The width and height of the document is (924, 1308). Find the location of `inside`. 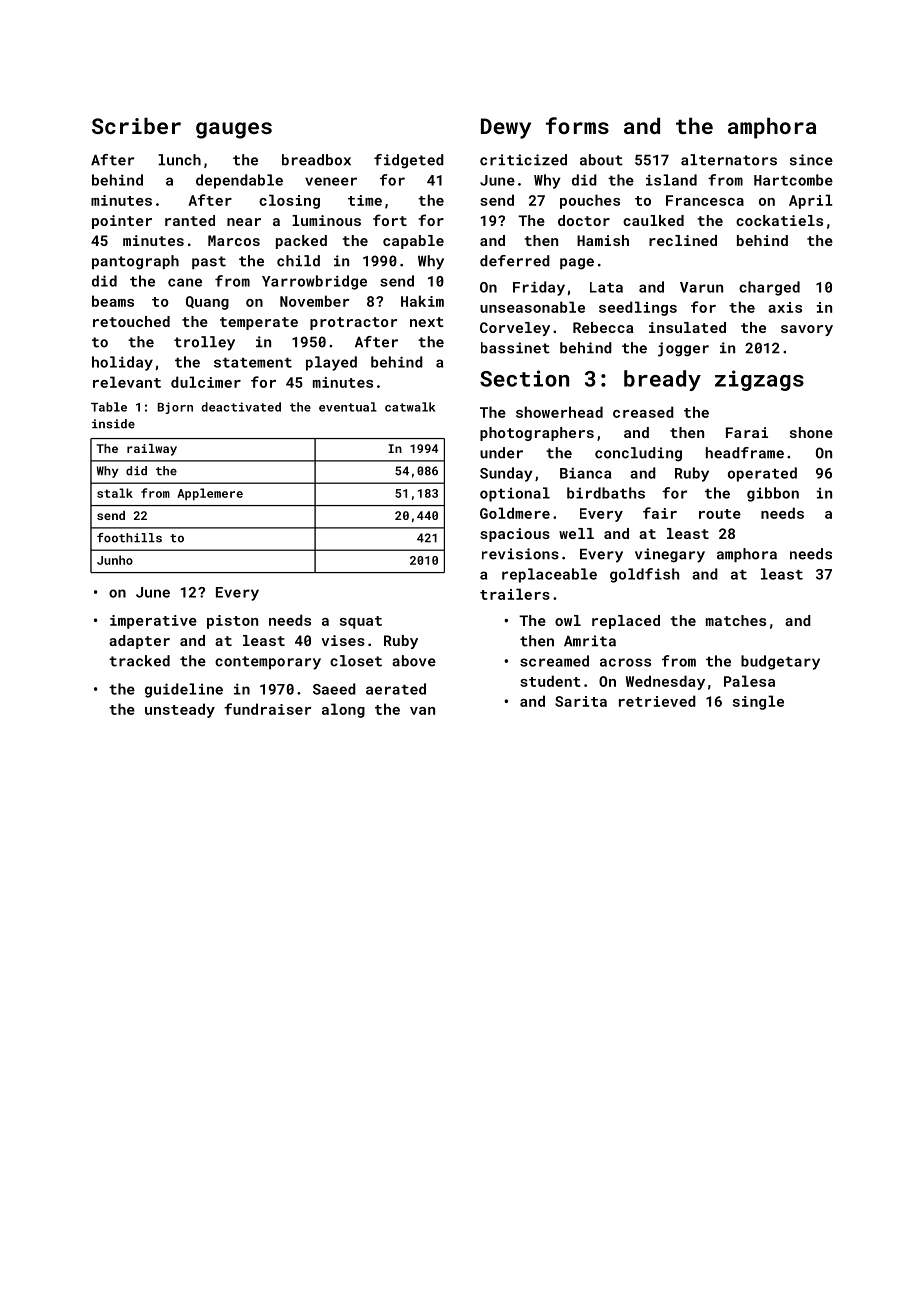

inside is located at coordinates (113, 424).
